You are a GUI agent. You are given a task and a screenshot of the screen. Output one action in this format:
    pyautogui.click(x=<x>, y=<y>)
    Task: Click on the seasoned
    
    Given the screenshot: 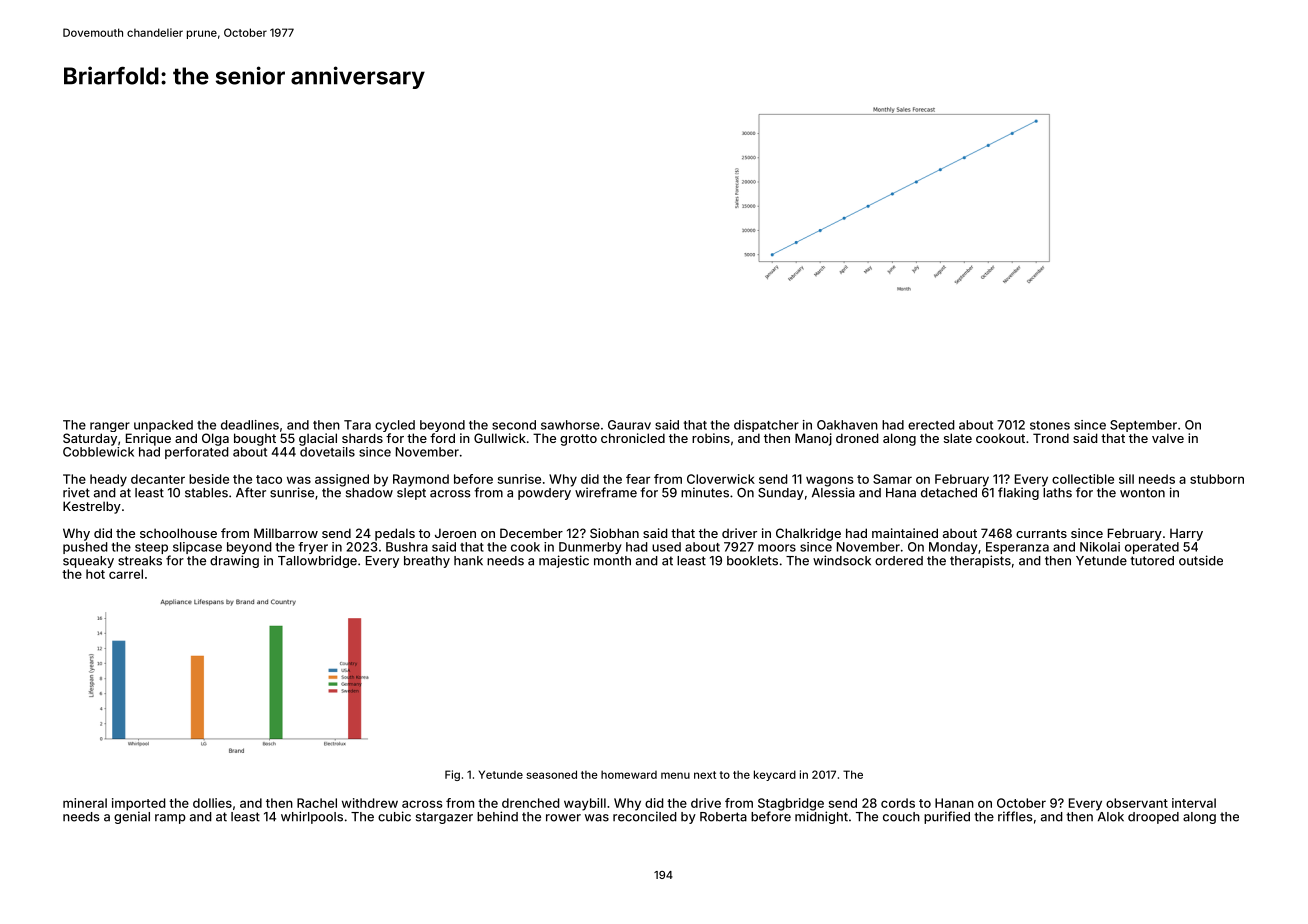 What is the action you would take?
    pyautogui.click(x=551, y=774)
